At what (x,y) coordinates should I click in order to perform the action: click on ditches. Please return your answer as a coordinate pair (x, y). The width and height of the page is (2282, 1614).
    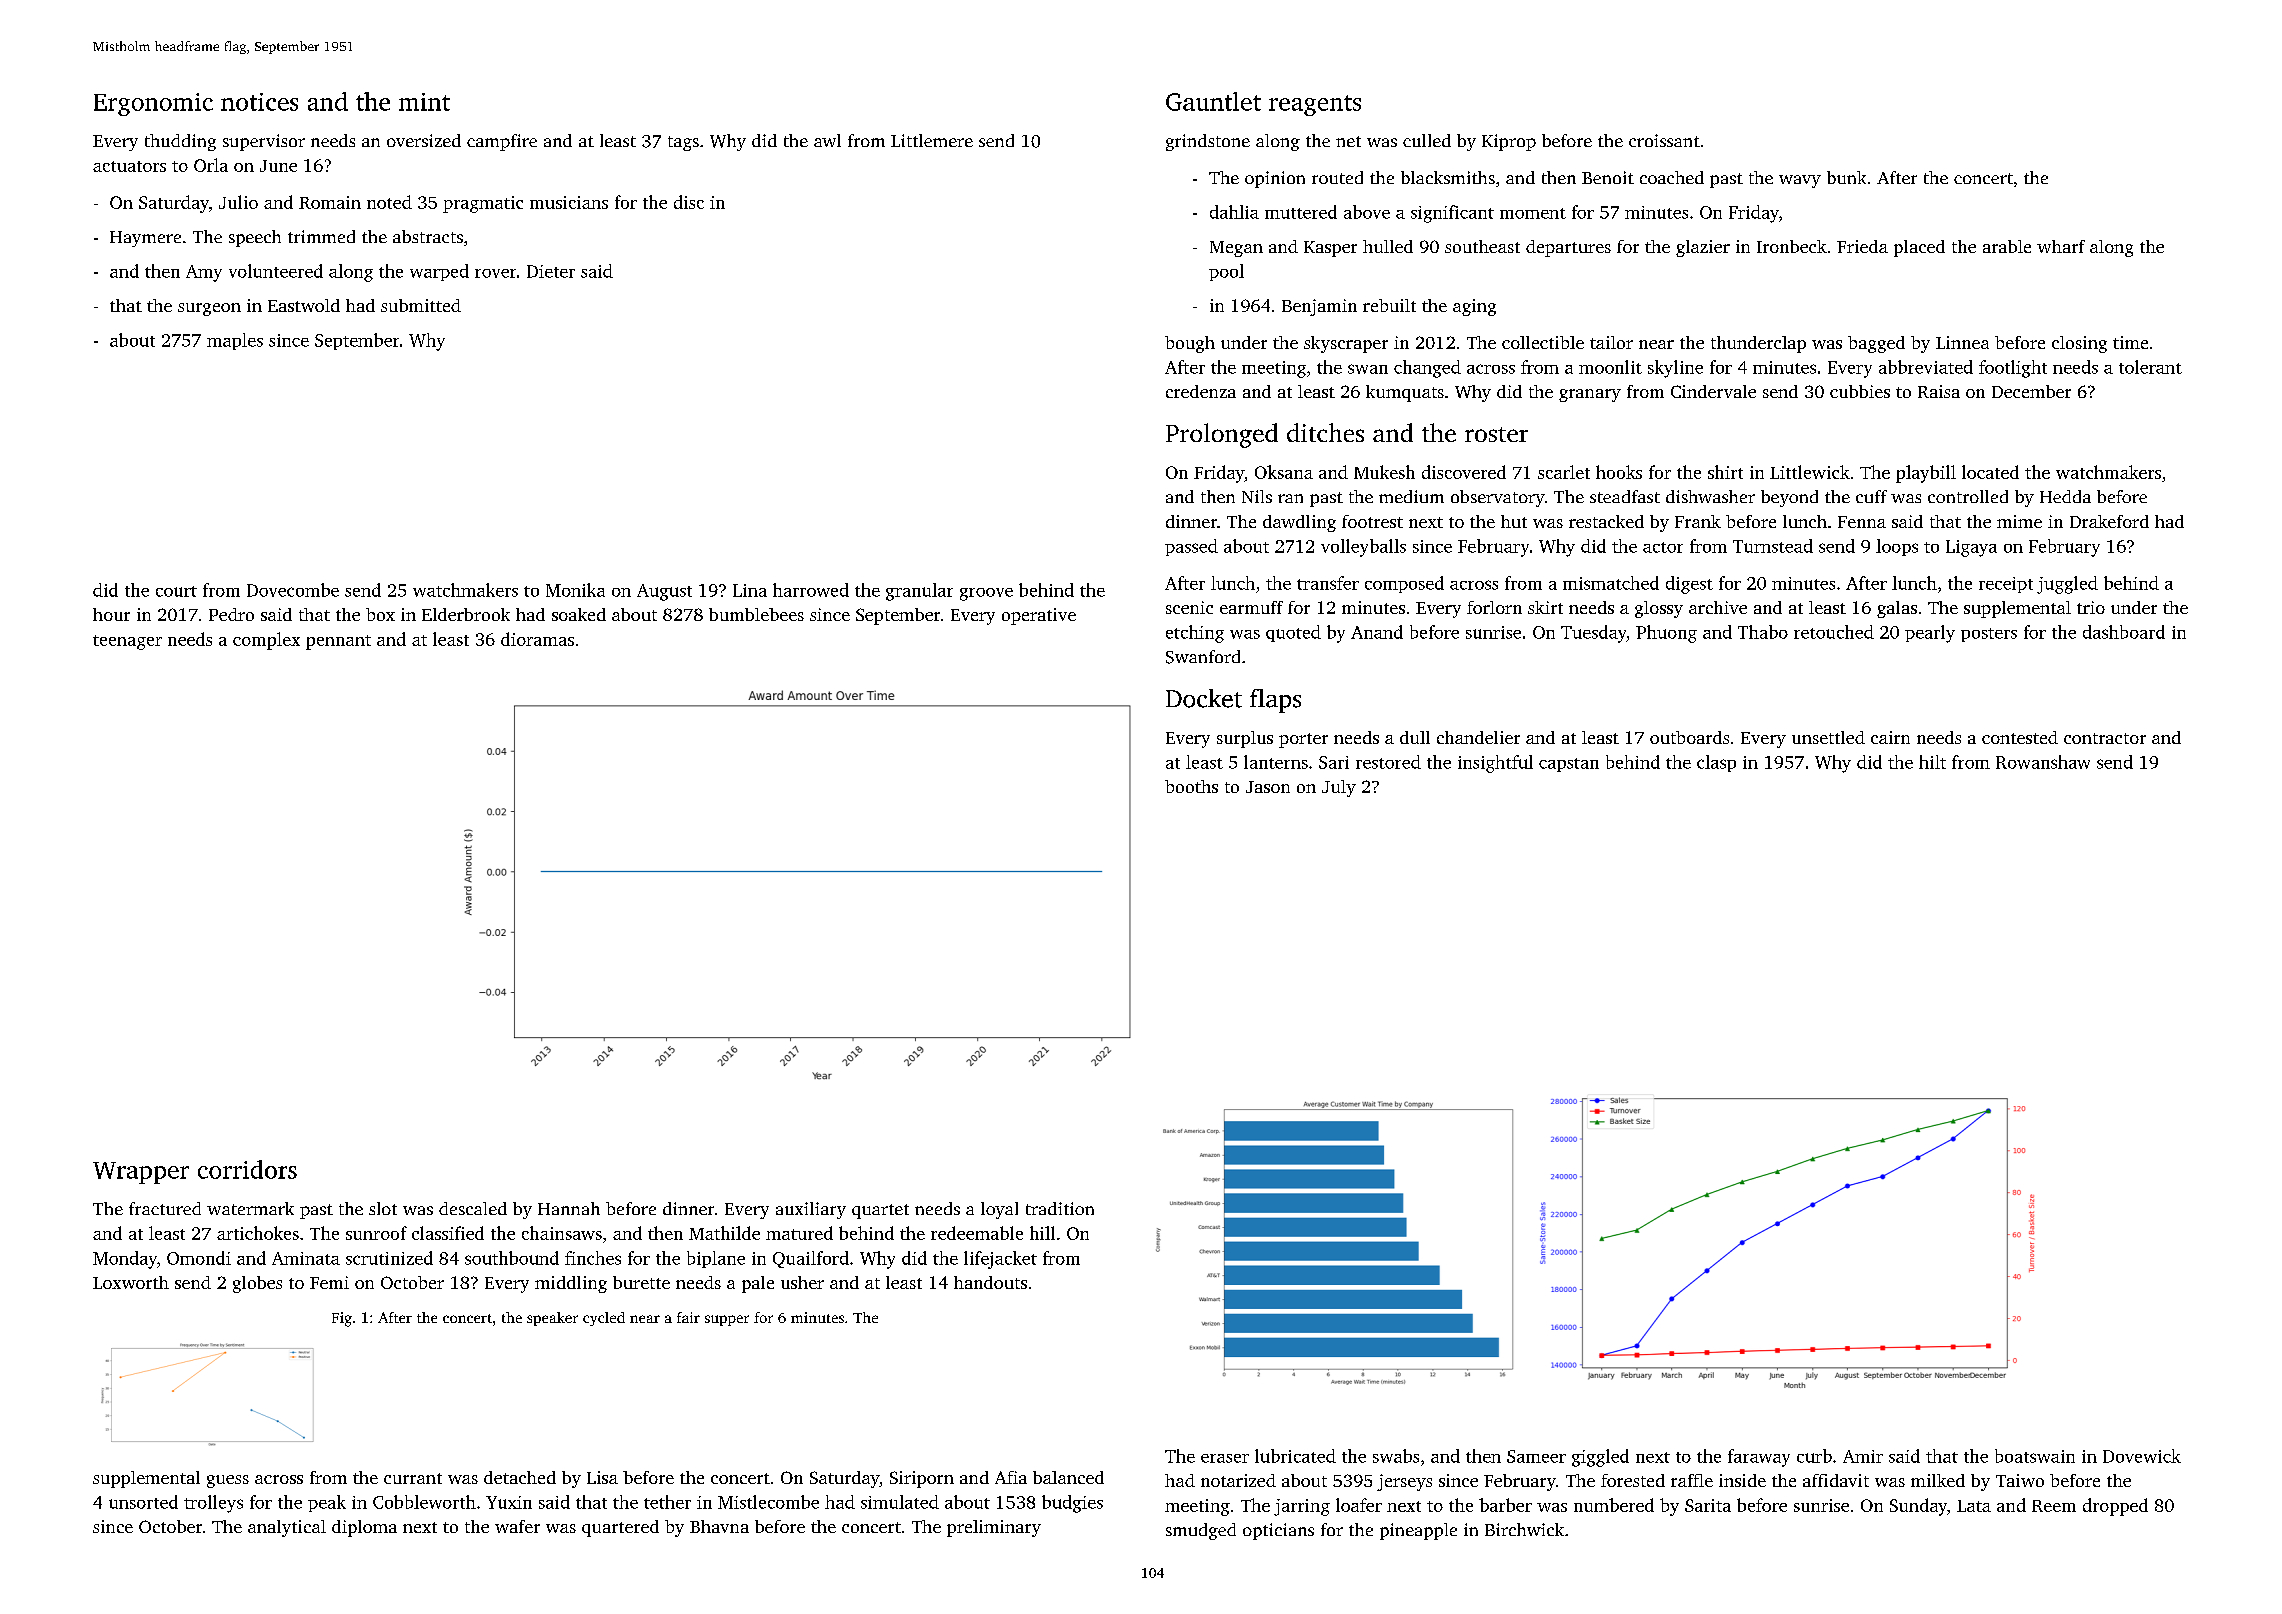
    Looking at the image, I should click on (1325, 432).
